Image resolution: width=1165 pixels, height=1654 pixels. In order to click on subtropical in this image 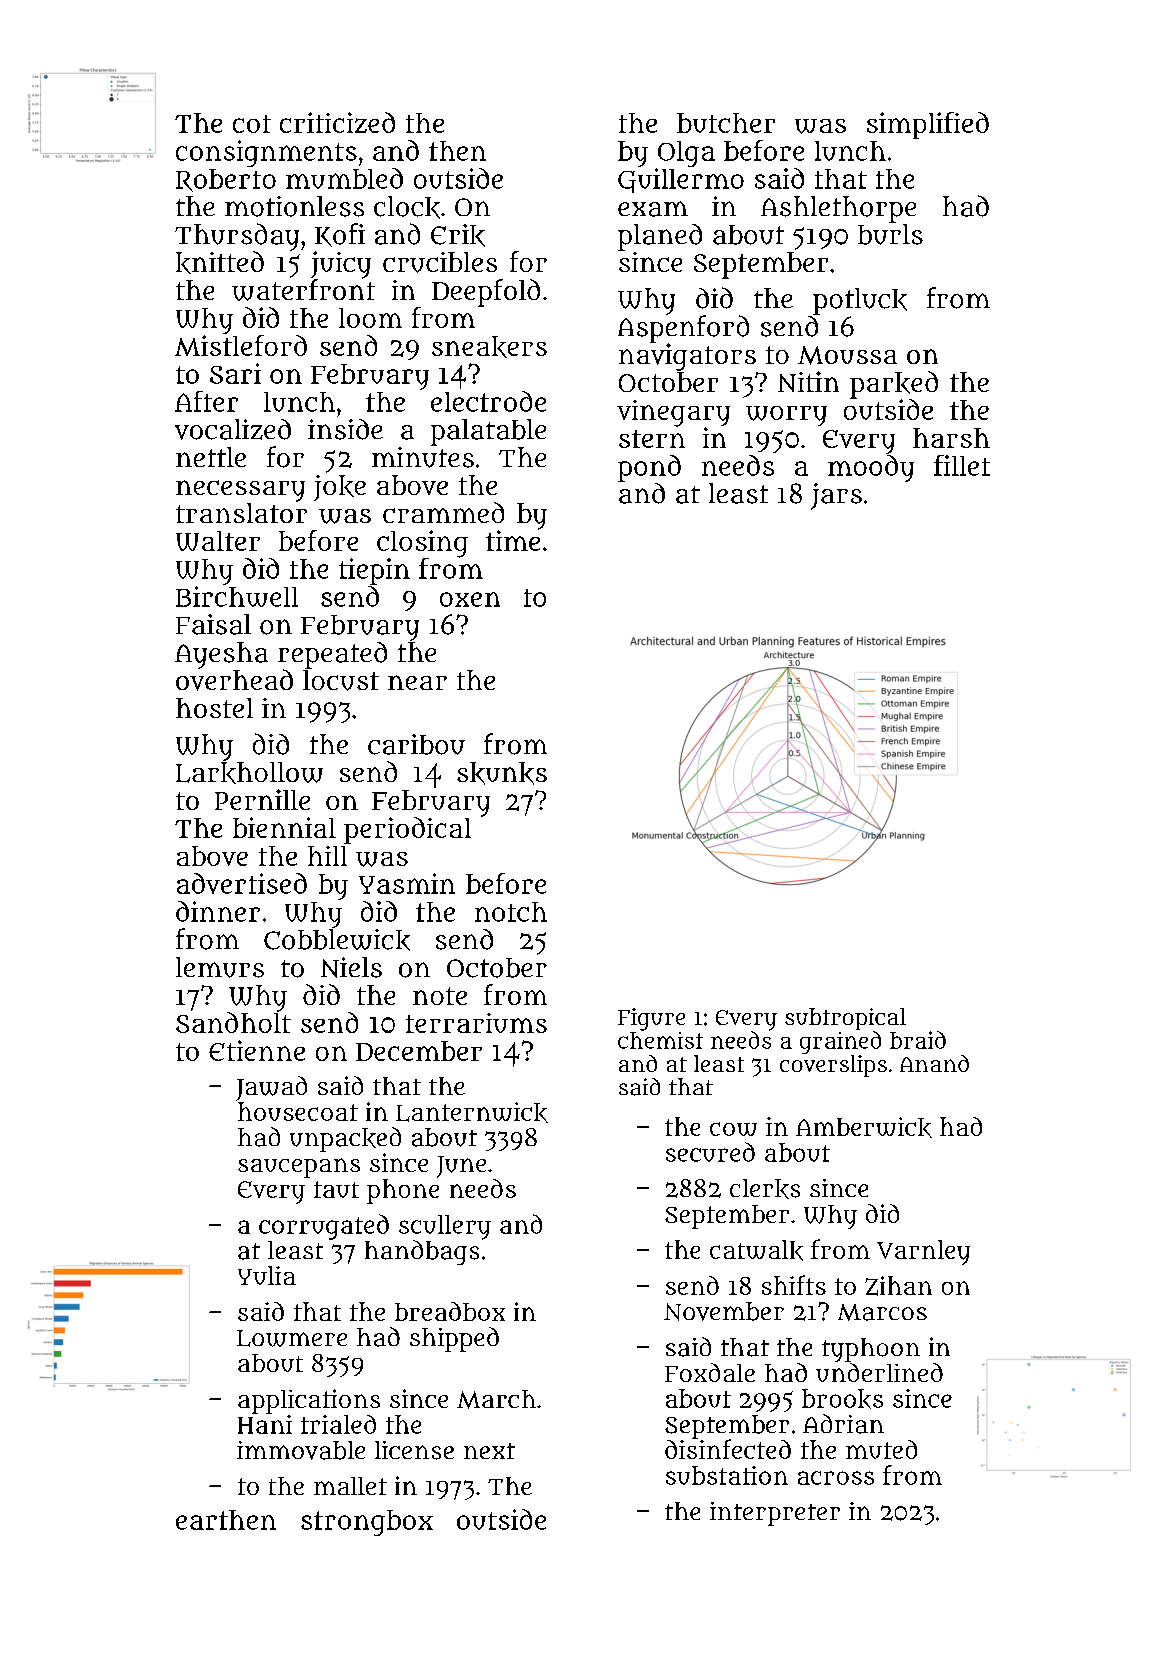, I will do `click(845, 1019)`.
